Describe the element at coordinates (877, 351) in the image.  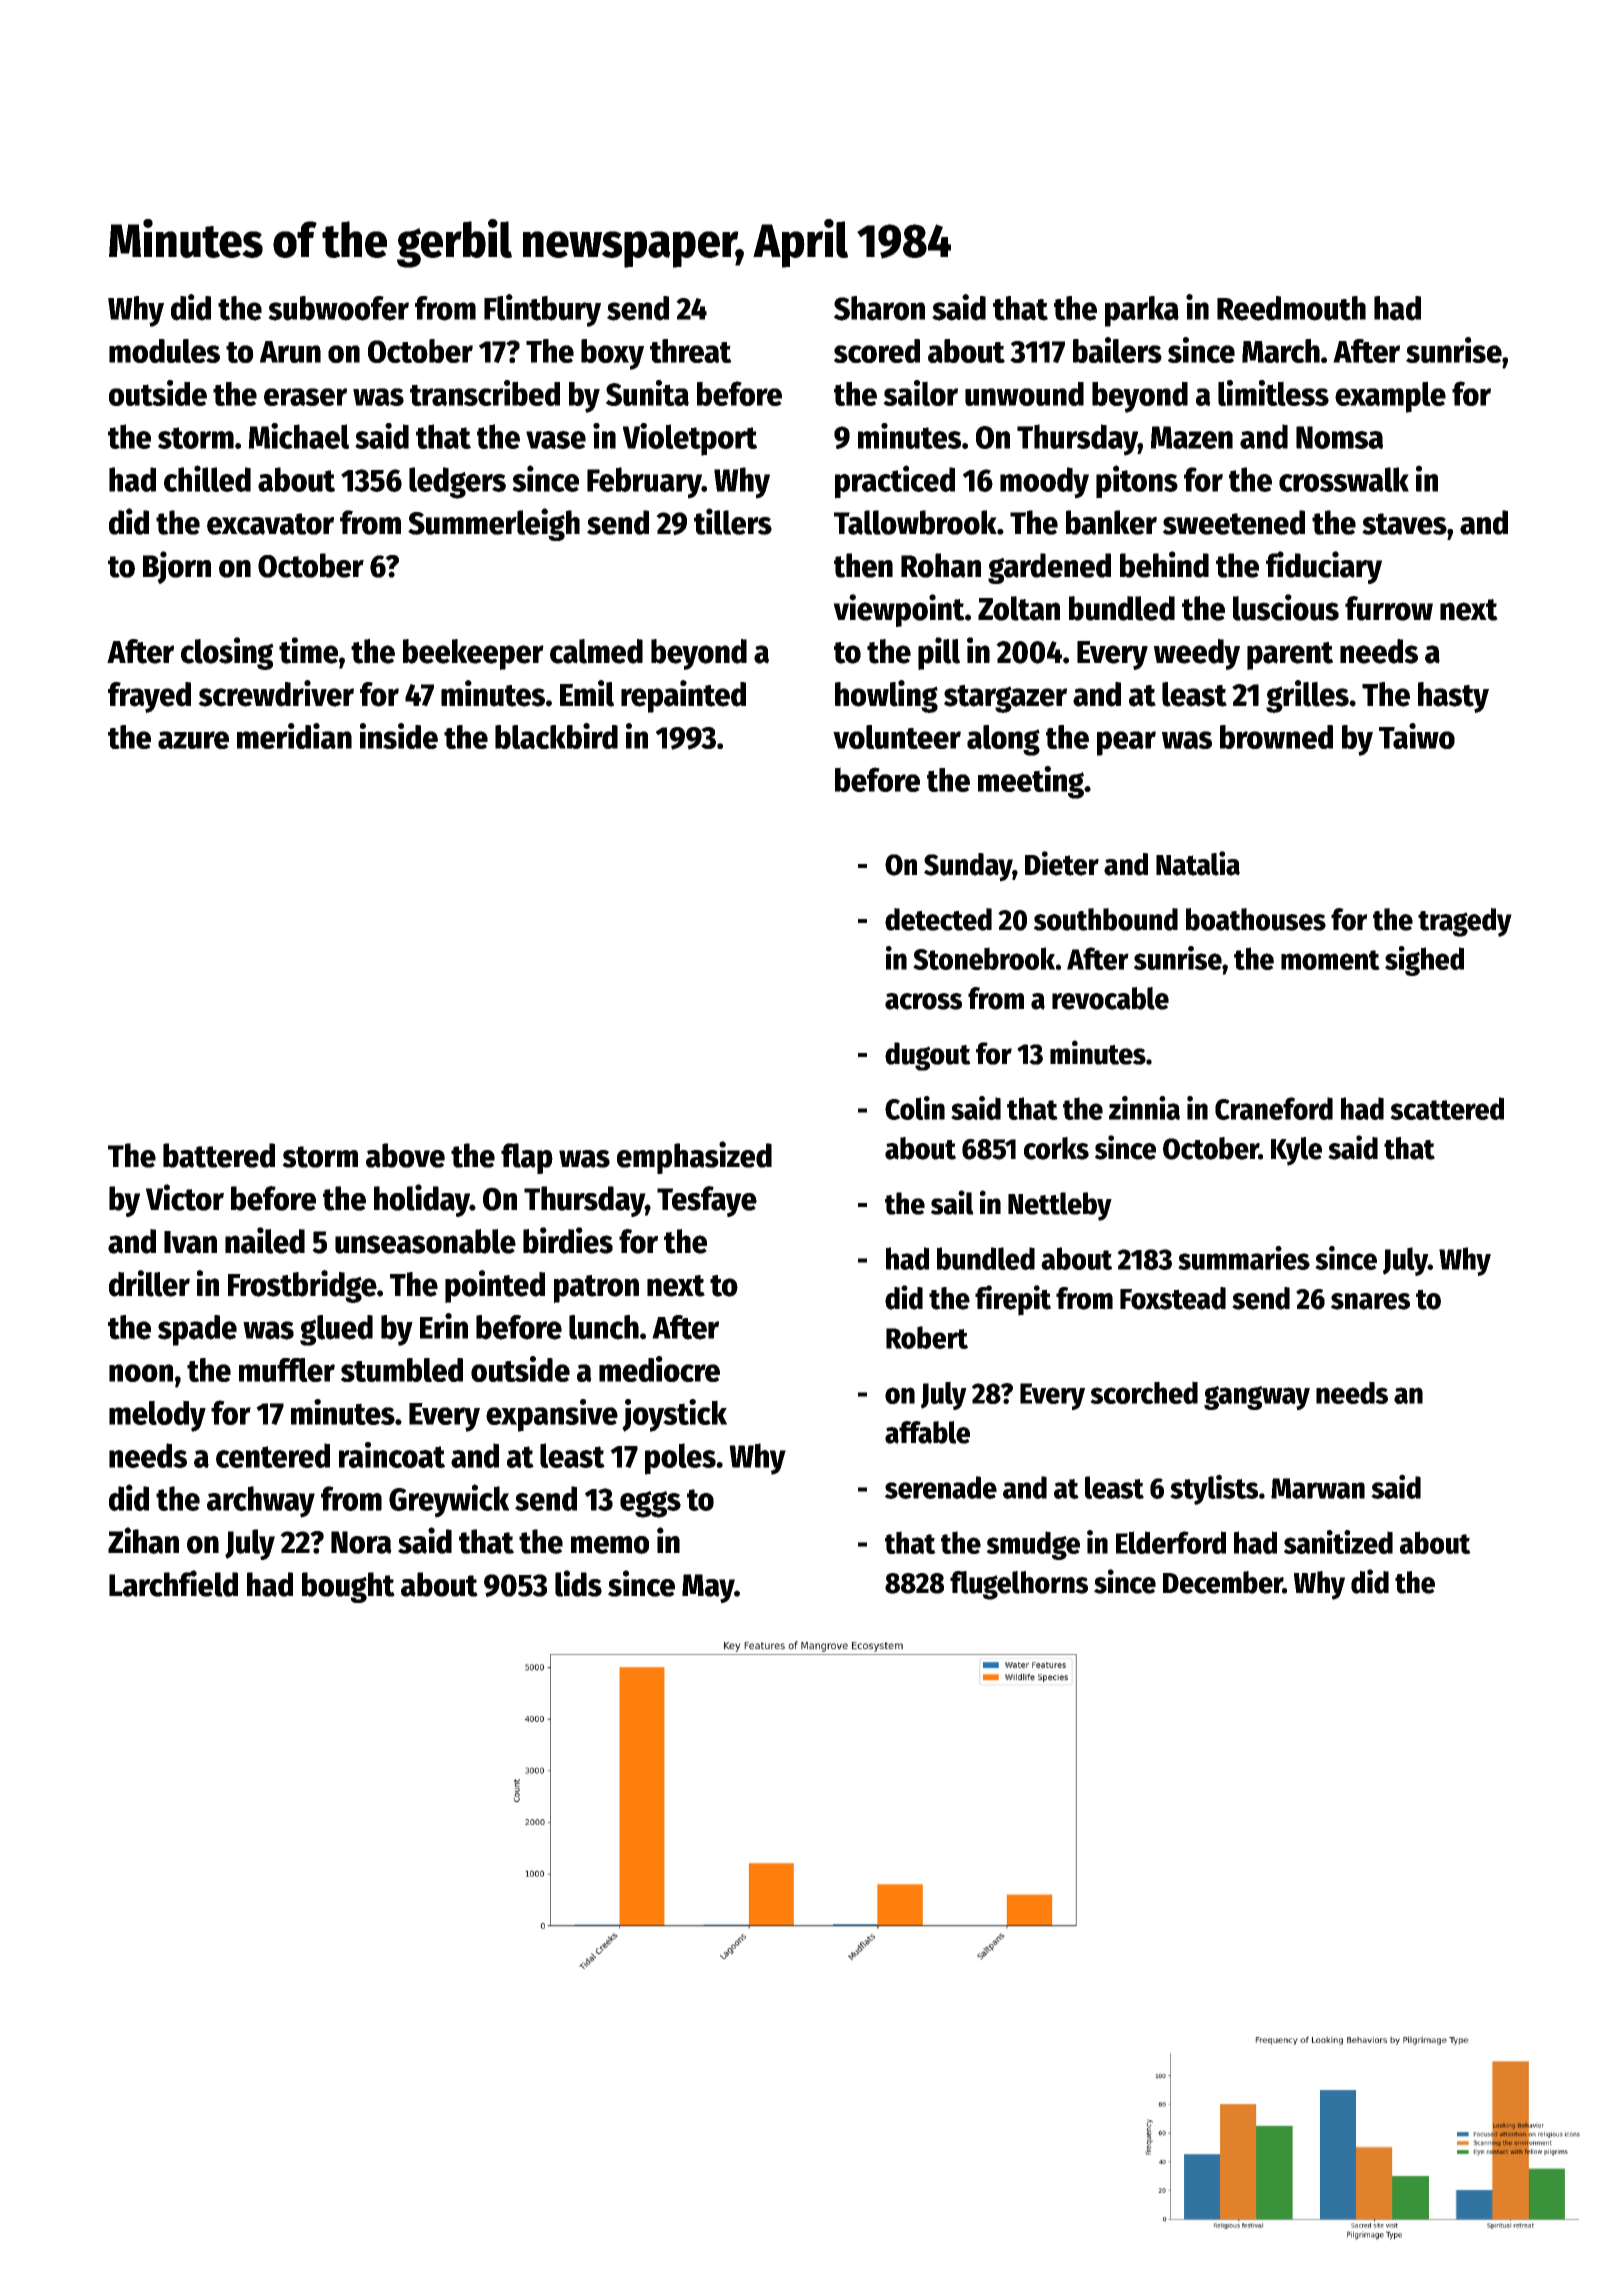
I see `scored` at that location.
